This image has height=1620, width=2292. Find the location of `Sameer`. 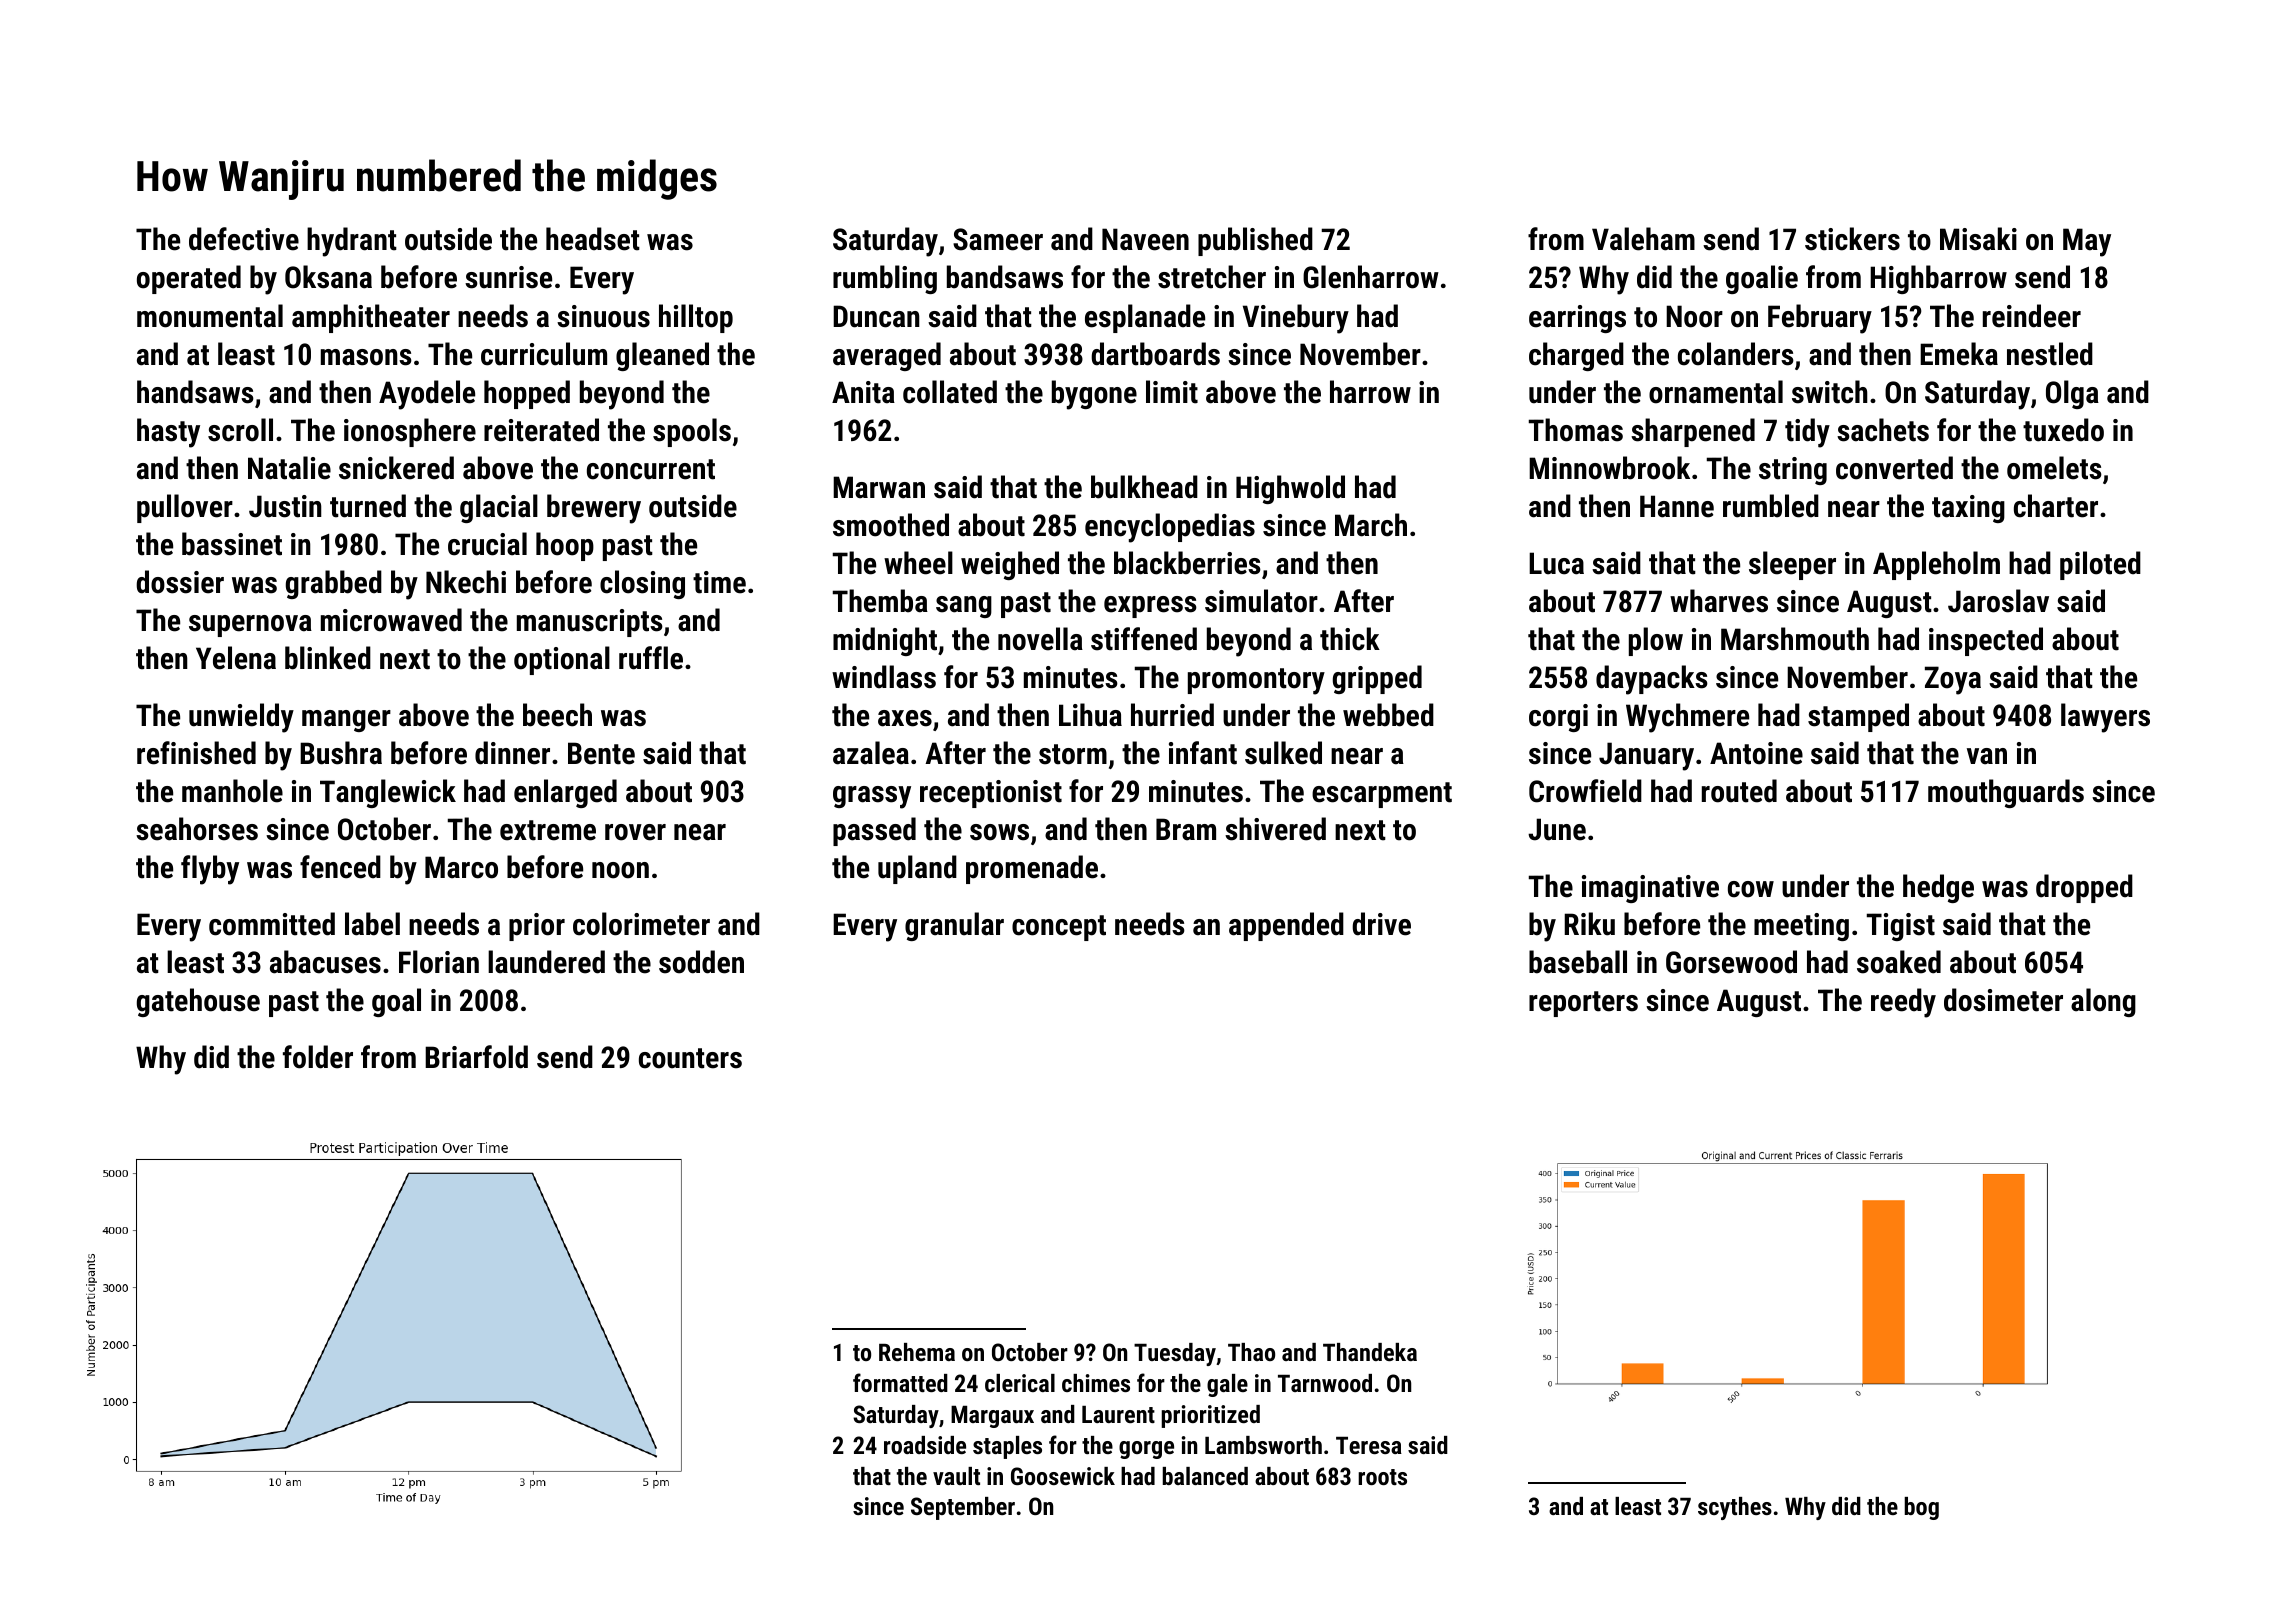

Sameer is located at coordinates (998, 239).
